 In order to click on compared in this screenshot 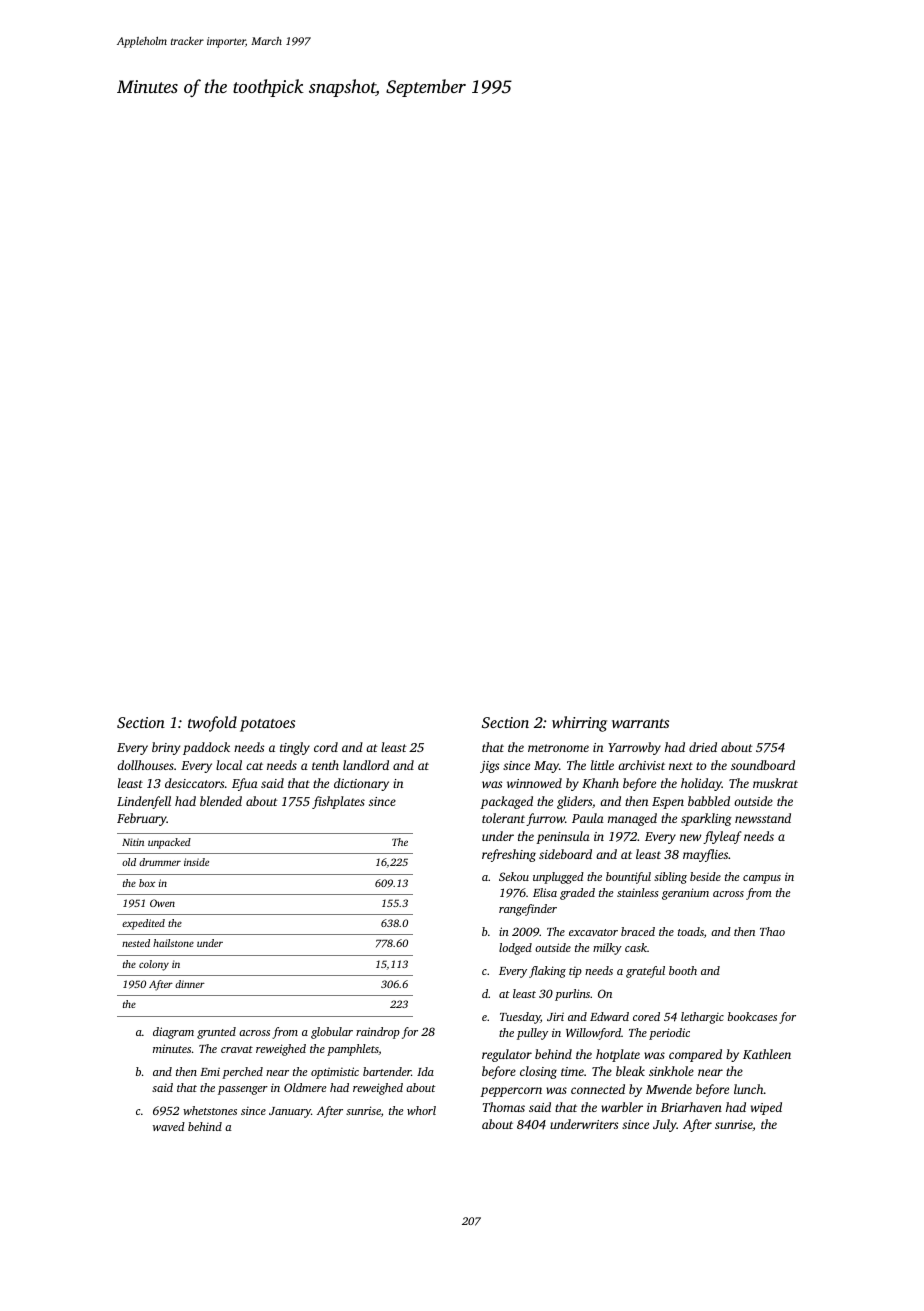, I will do `click(695, 1055)`.
